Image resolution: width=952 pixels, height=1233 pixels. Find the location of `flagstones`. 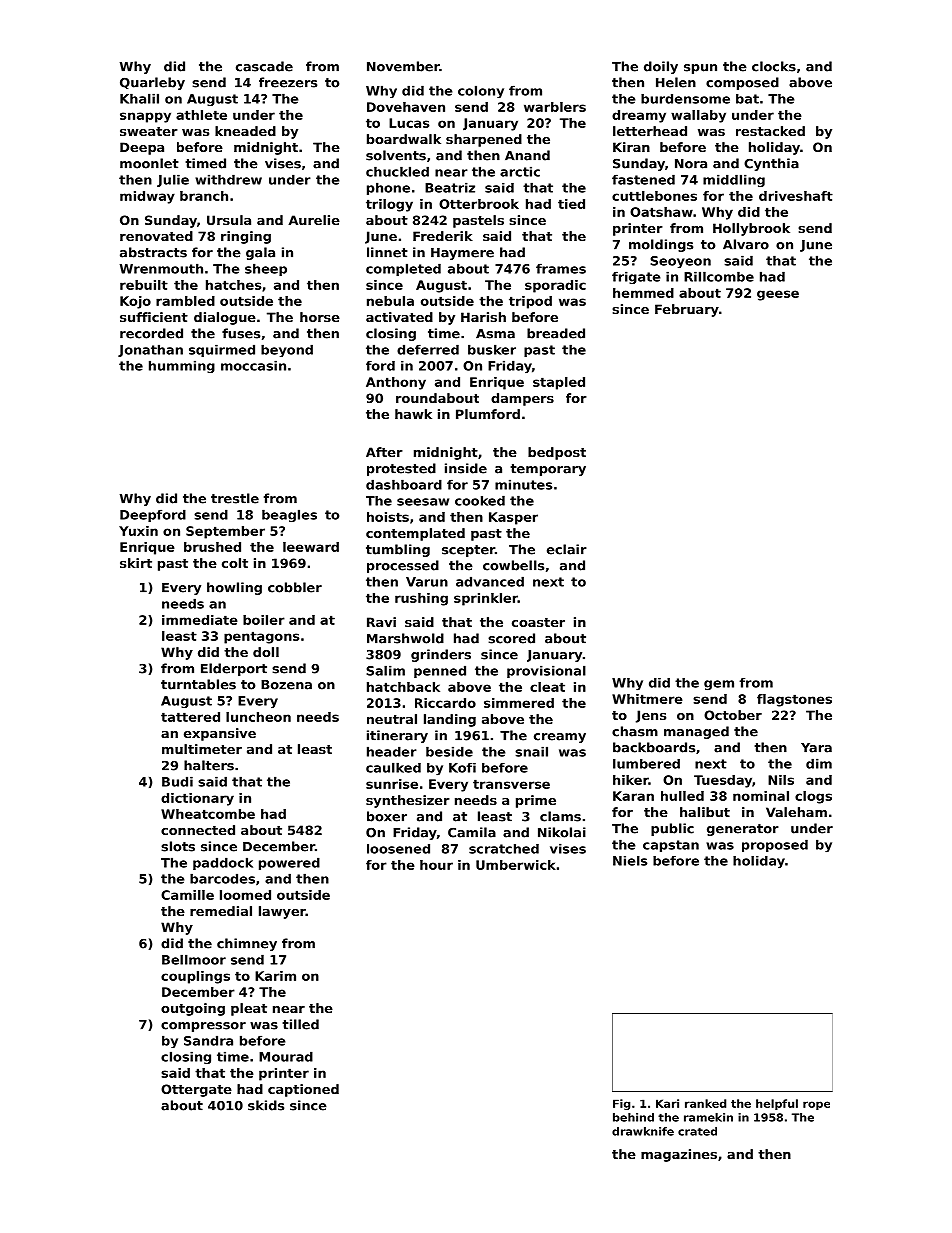

flagstones is located at coordinates (794, 700).
